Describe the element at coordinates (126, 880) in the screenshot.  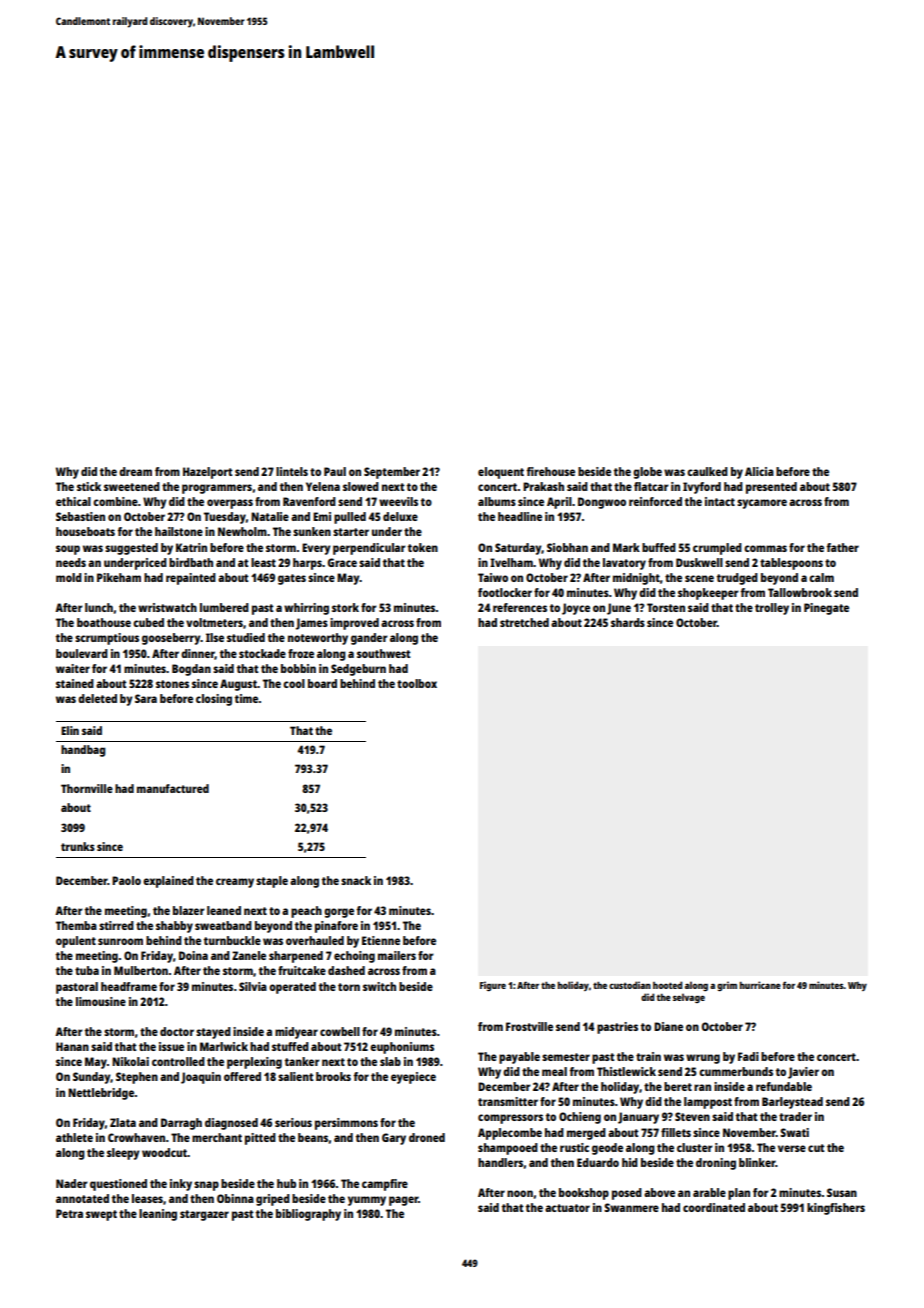
I see `Paolo` at that location.
